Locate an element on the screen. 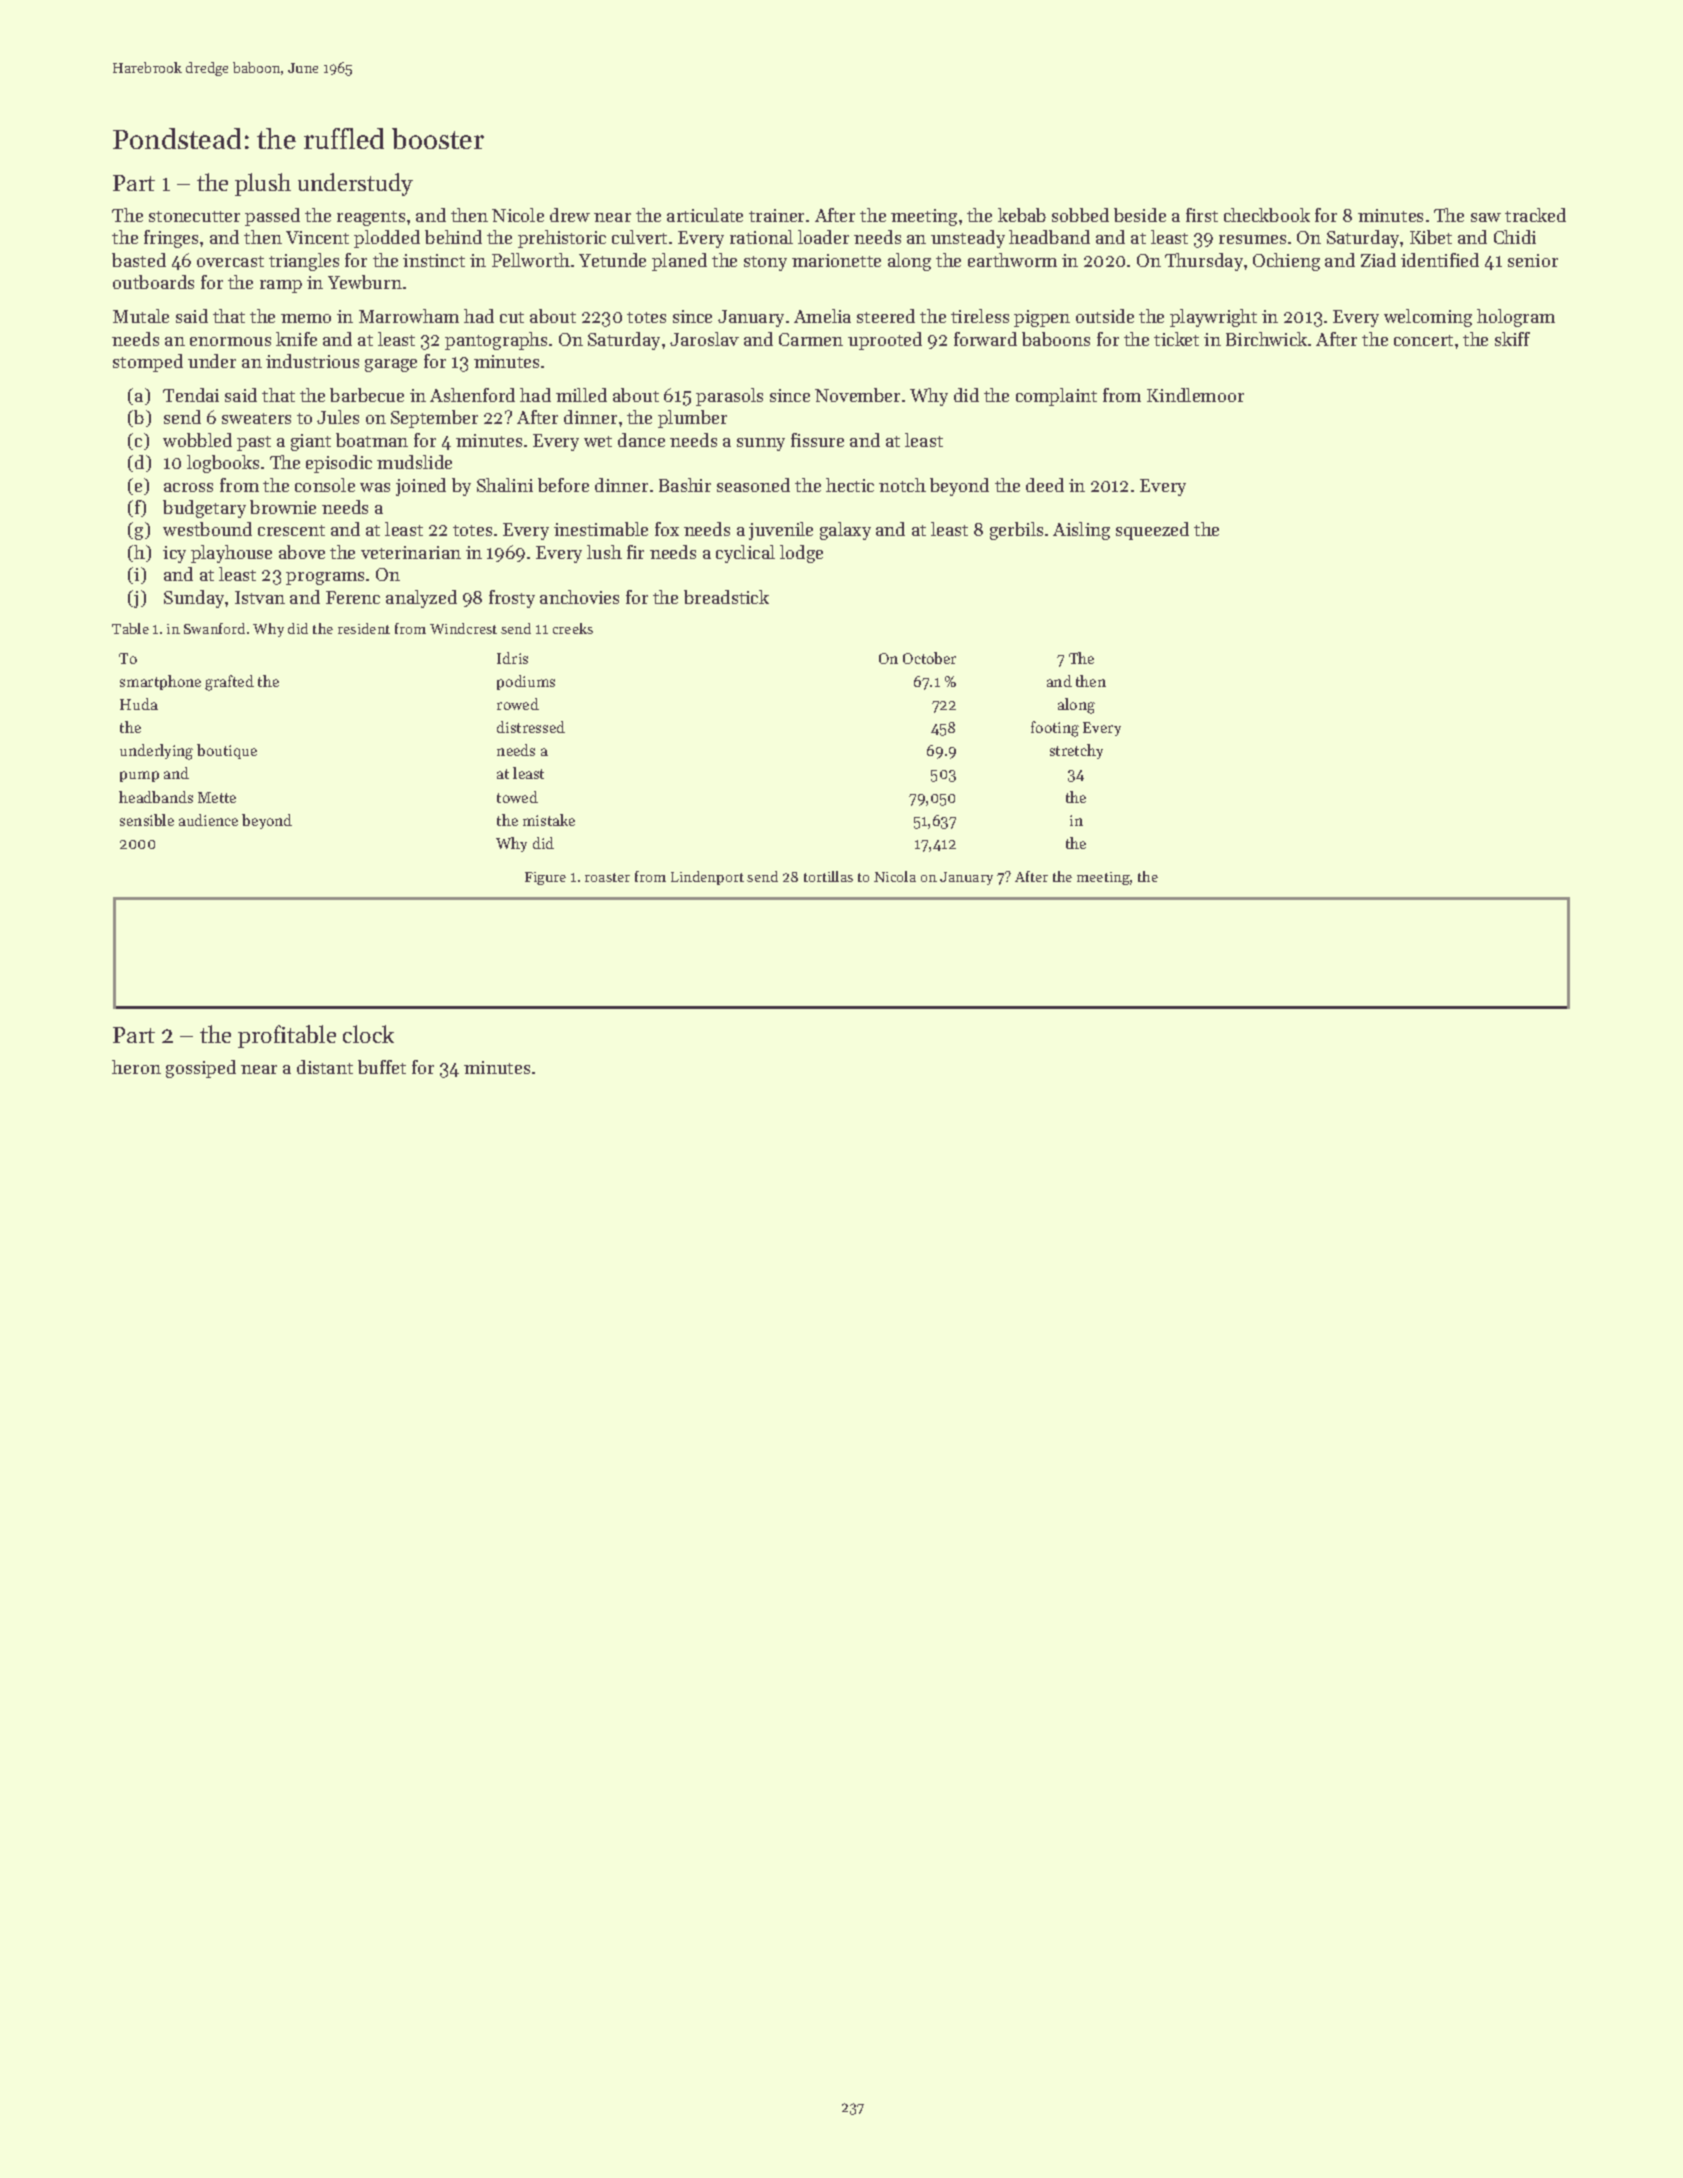 Image resolution: width=1683 pixels, height=2178 pixels. drew is located at coordinates (570, 215).
